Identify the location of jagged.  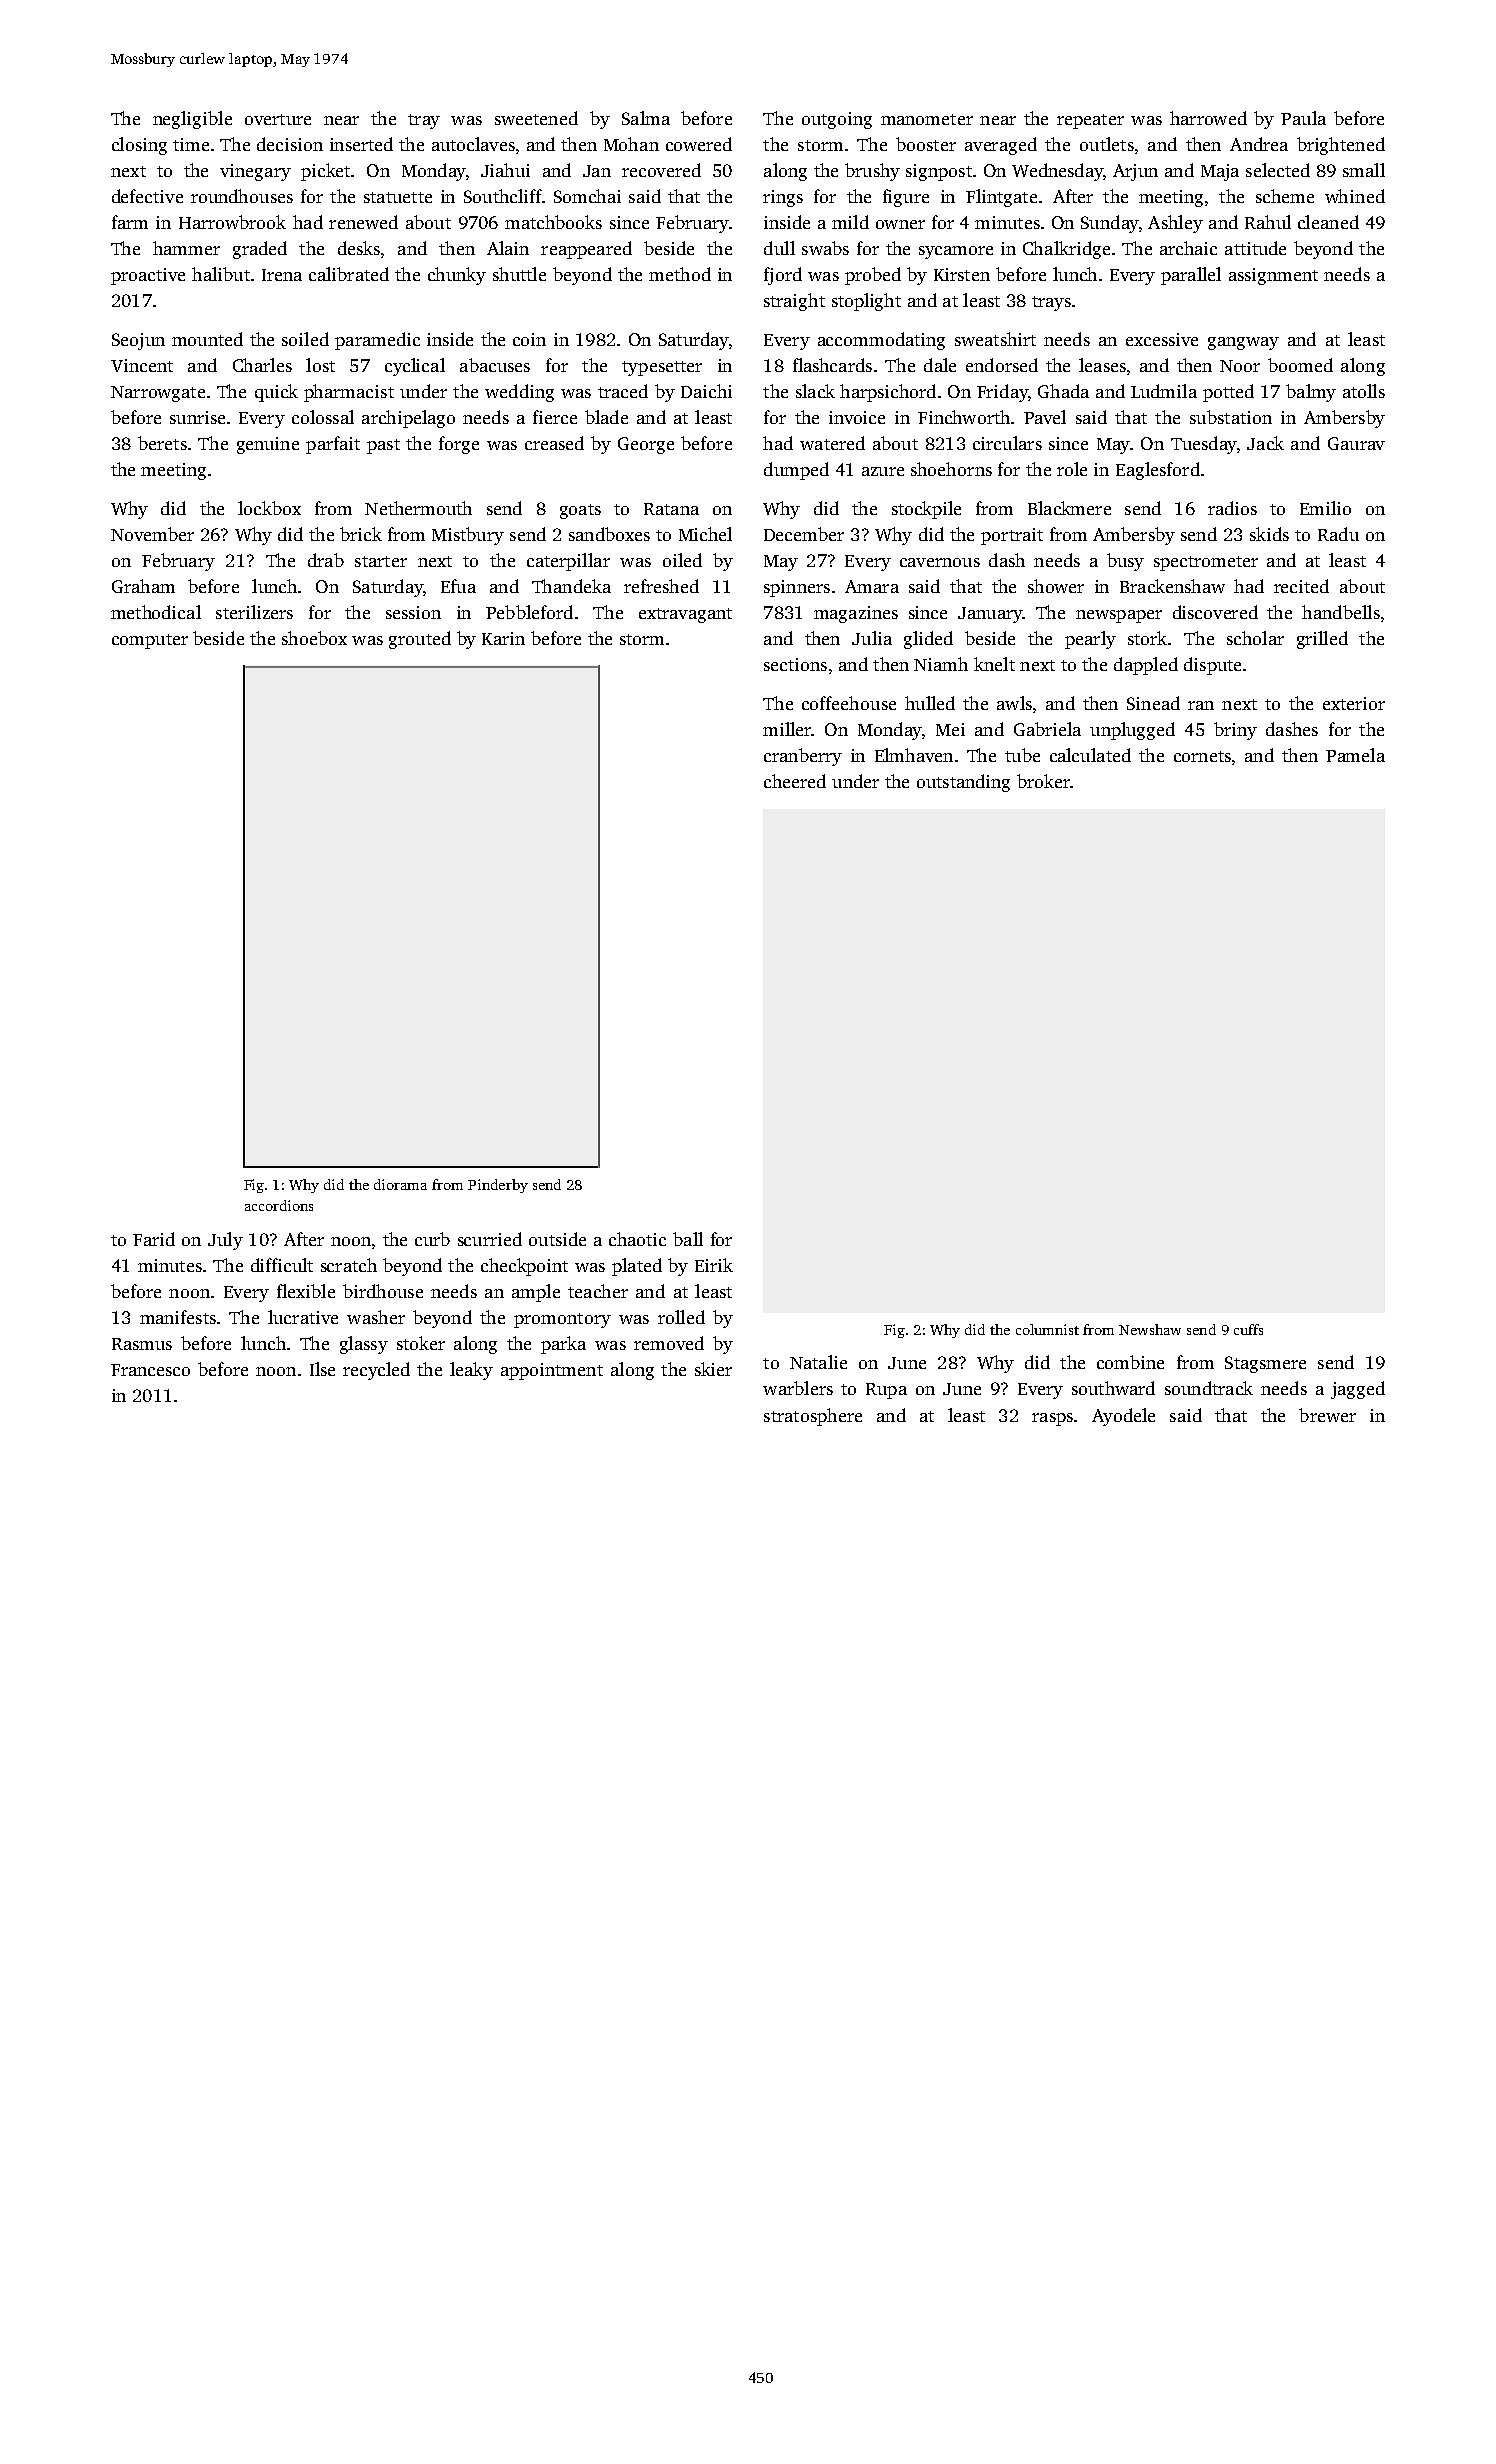
(1358, 1390).
